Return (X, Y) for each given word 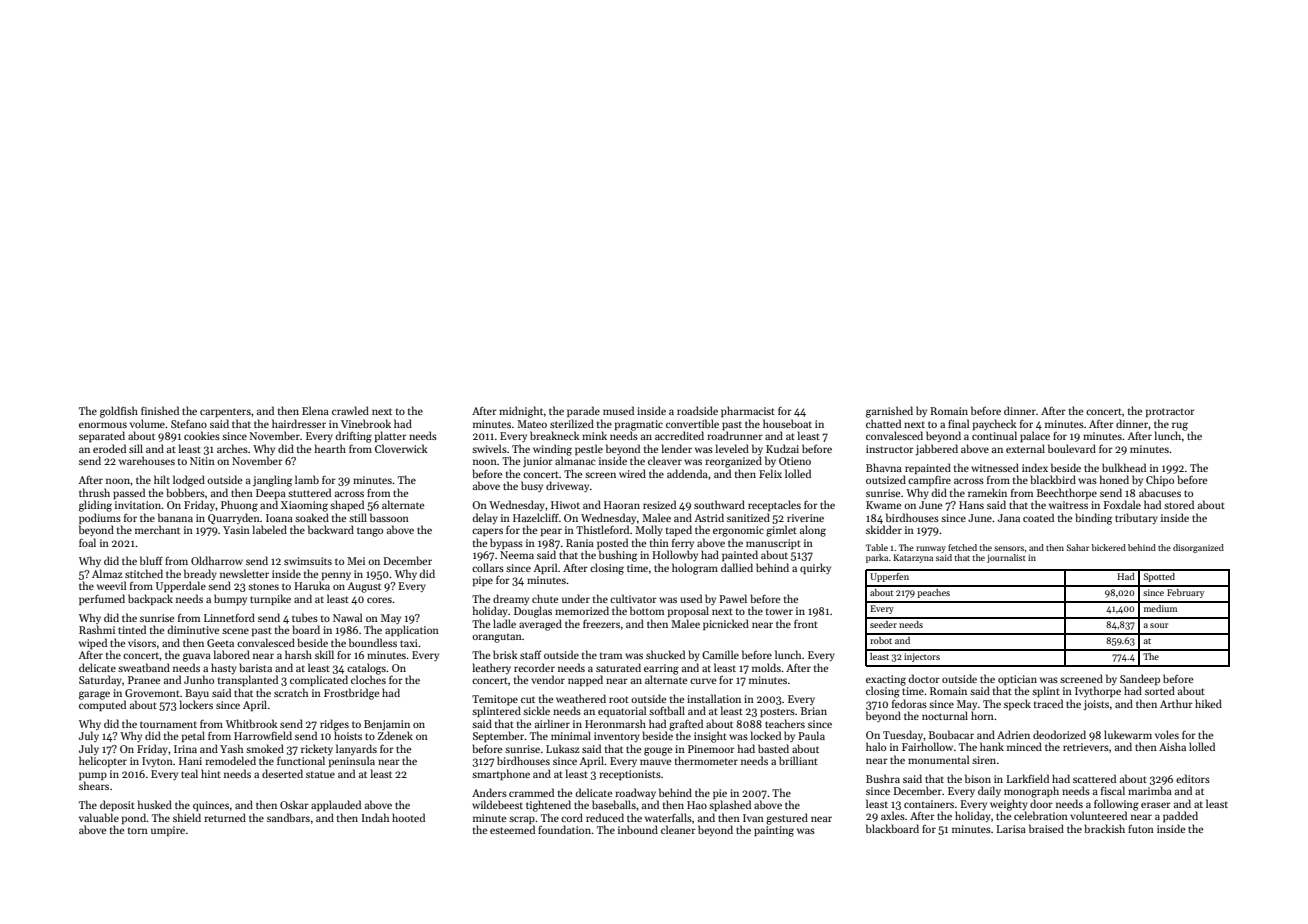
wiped (93, 643)
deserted (282, 773)
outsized (886, 479)
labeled (270, 529)
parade (583, 411)
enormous (103, 425)
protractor (1170, 412)
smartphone (501, 774)
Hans (971, 505)
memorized (582, 610)
